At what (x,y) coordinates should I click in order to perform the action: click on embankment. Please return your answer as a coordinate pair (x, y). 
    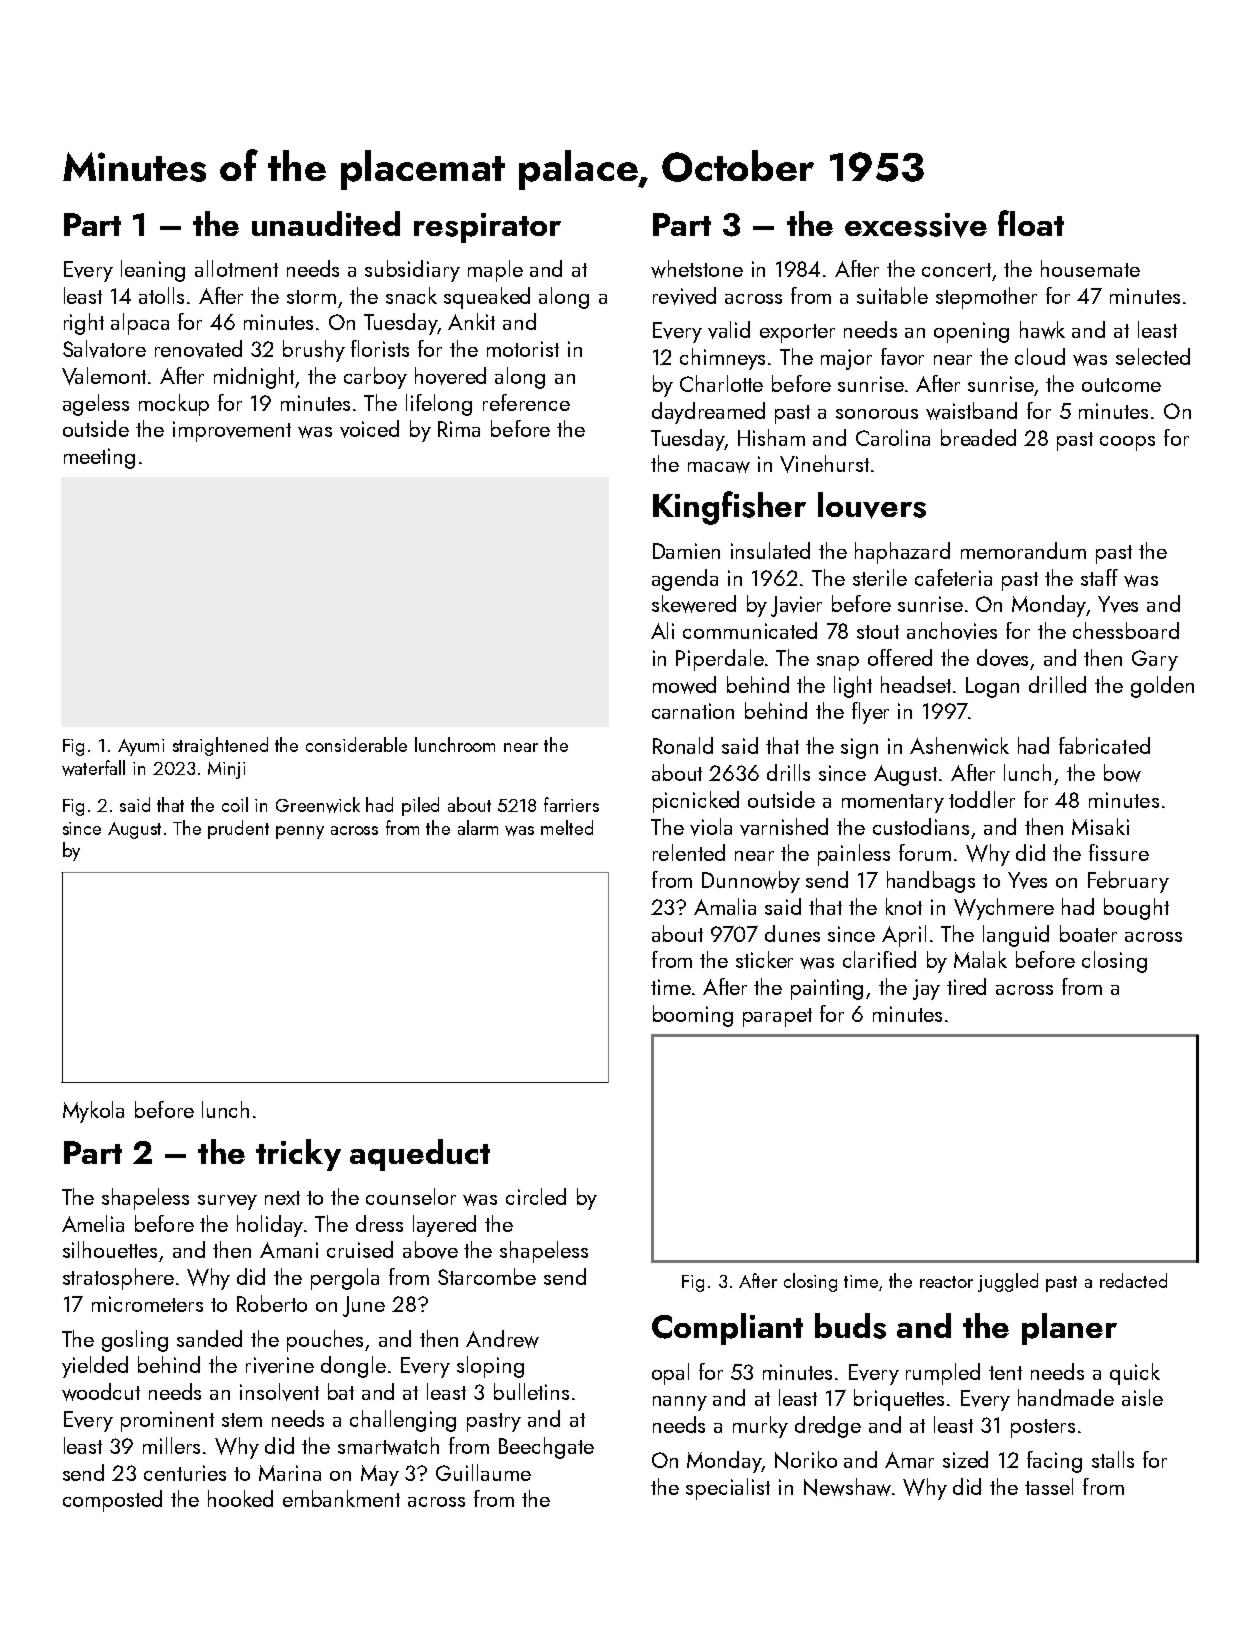
    Looking at the image, I should click on (341, 1498).
